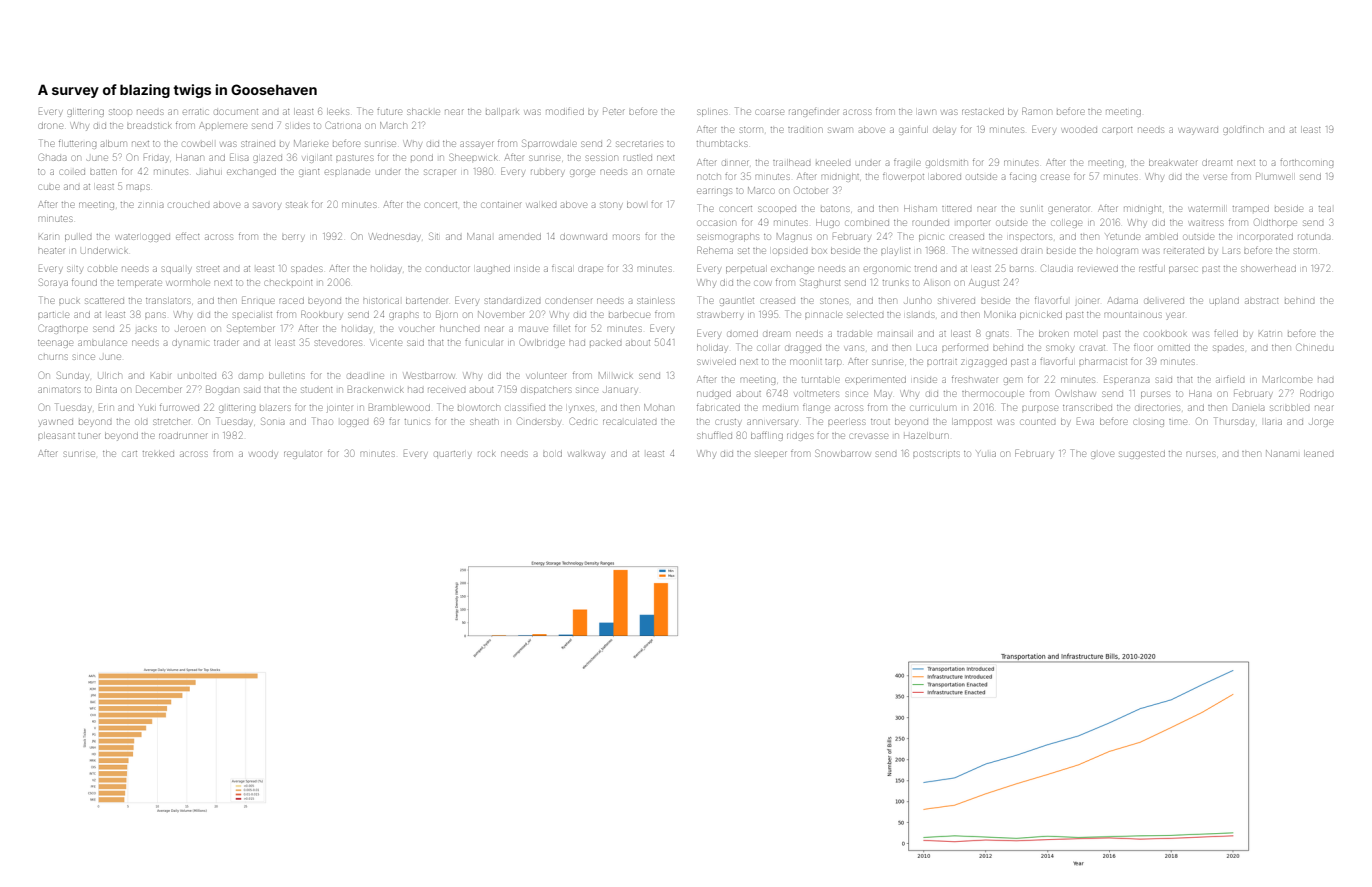 The width and height of the screenshot is (1372, 887). What do you see at coordinates (1306, 164) in the screenshot?
I see `forthcoming` at bounding box center [1306, 164].
